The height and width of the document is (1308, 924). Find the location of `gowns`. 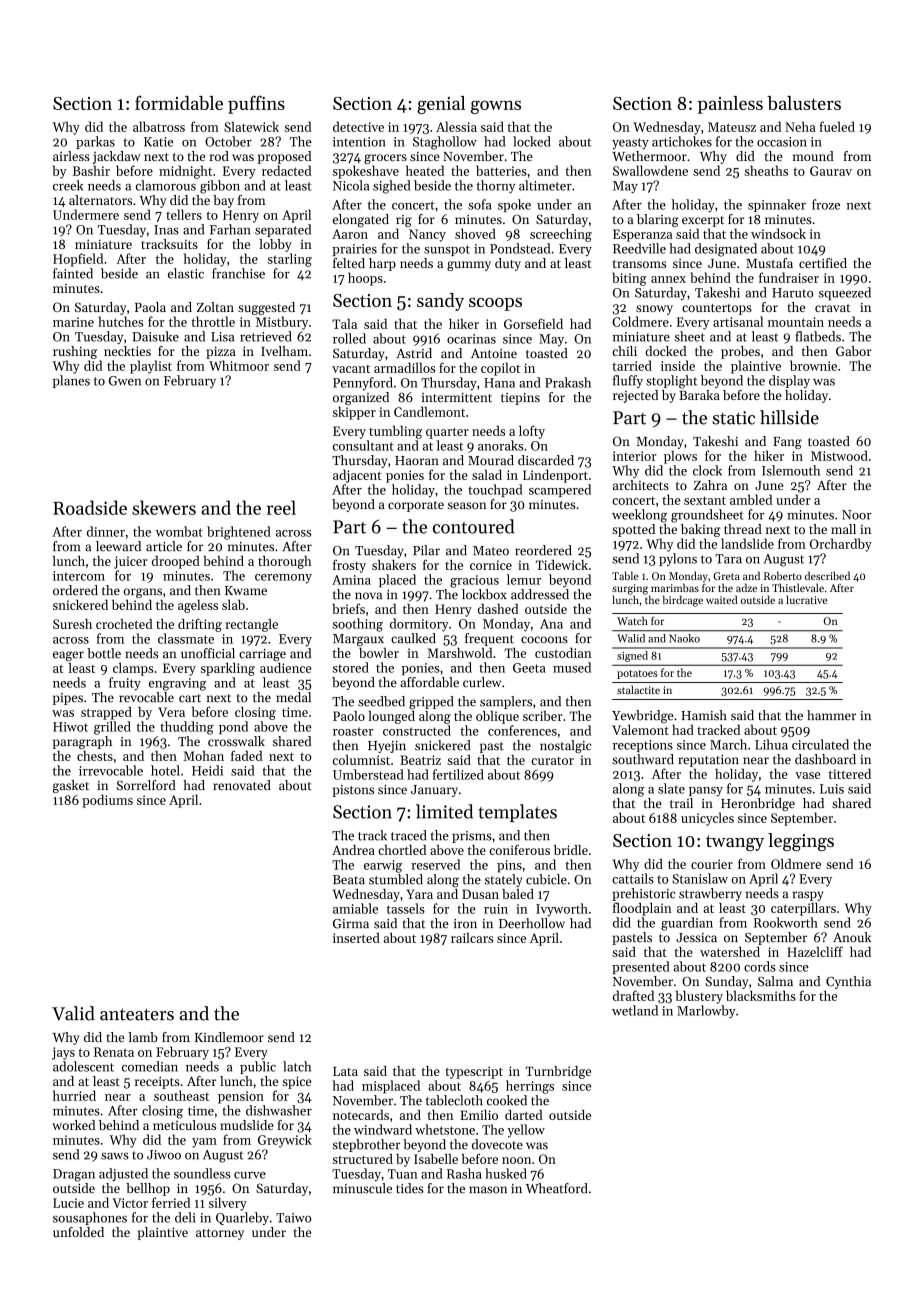

gowns is located at coordinates (496, 107).
